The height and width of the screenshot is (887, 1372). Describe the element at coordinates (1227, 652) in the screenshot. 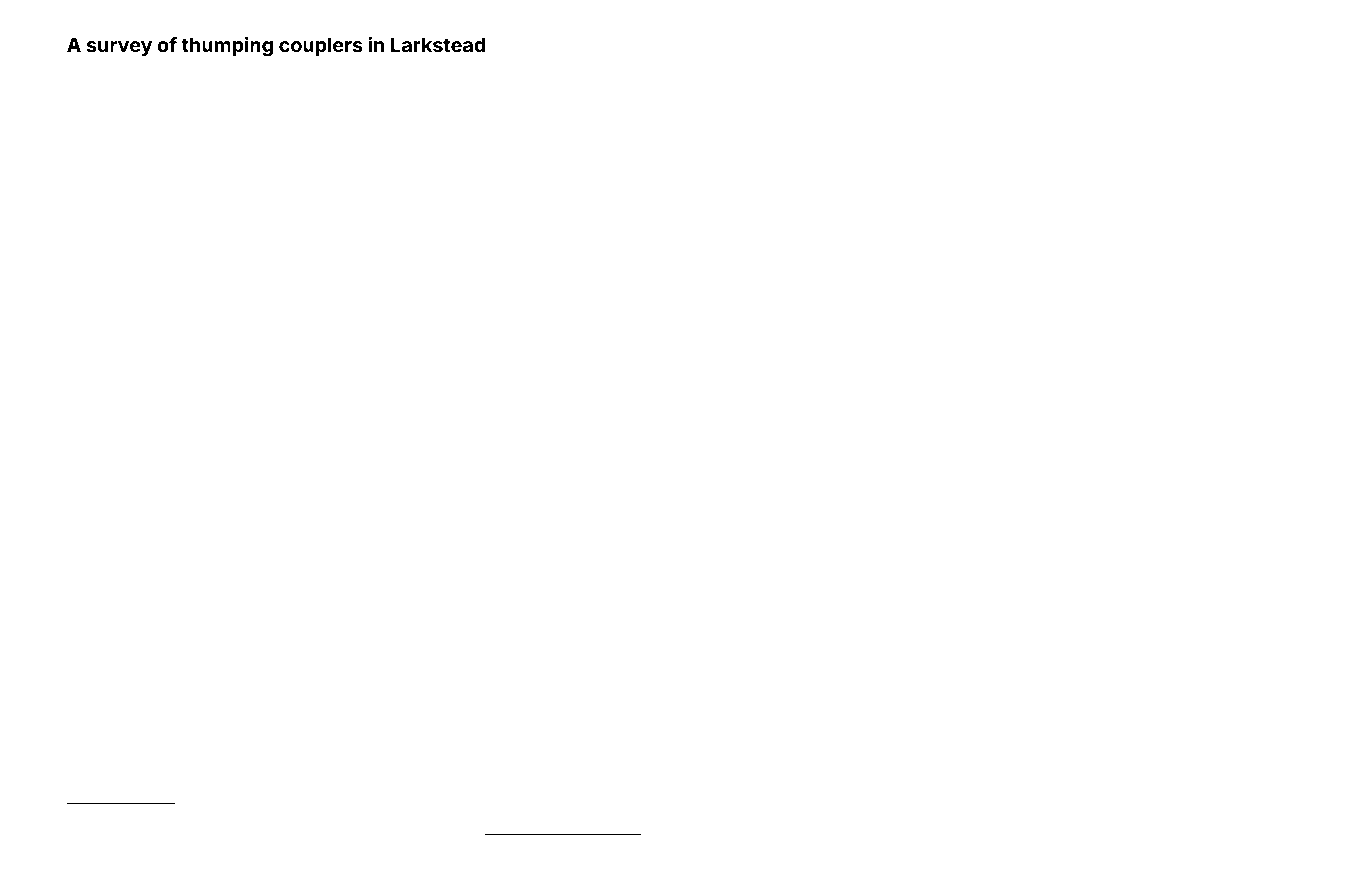

I see `Wulan` at that location.
